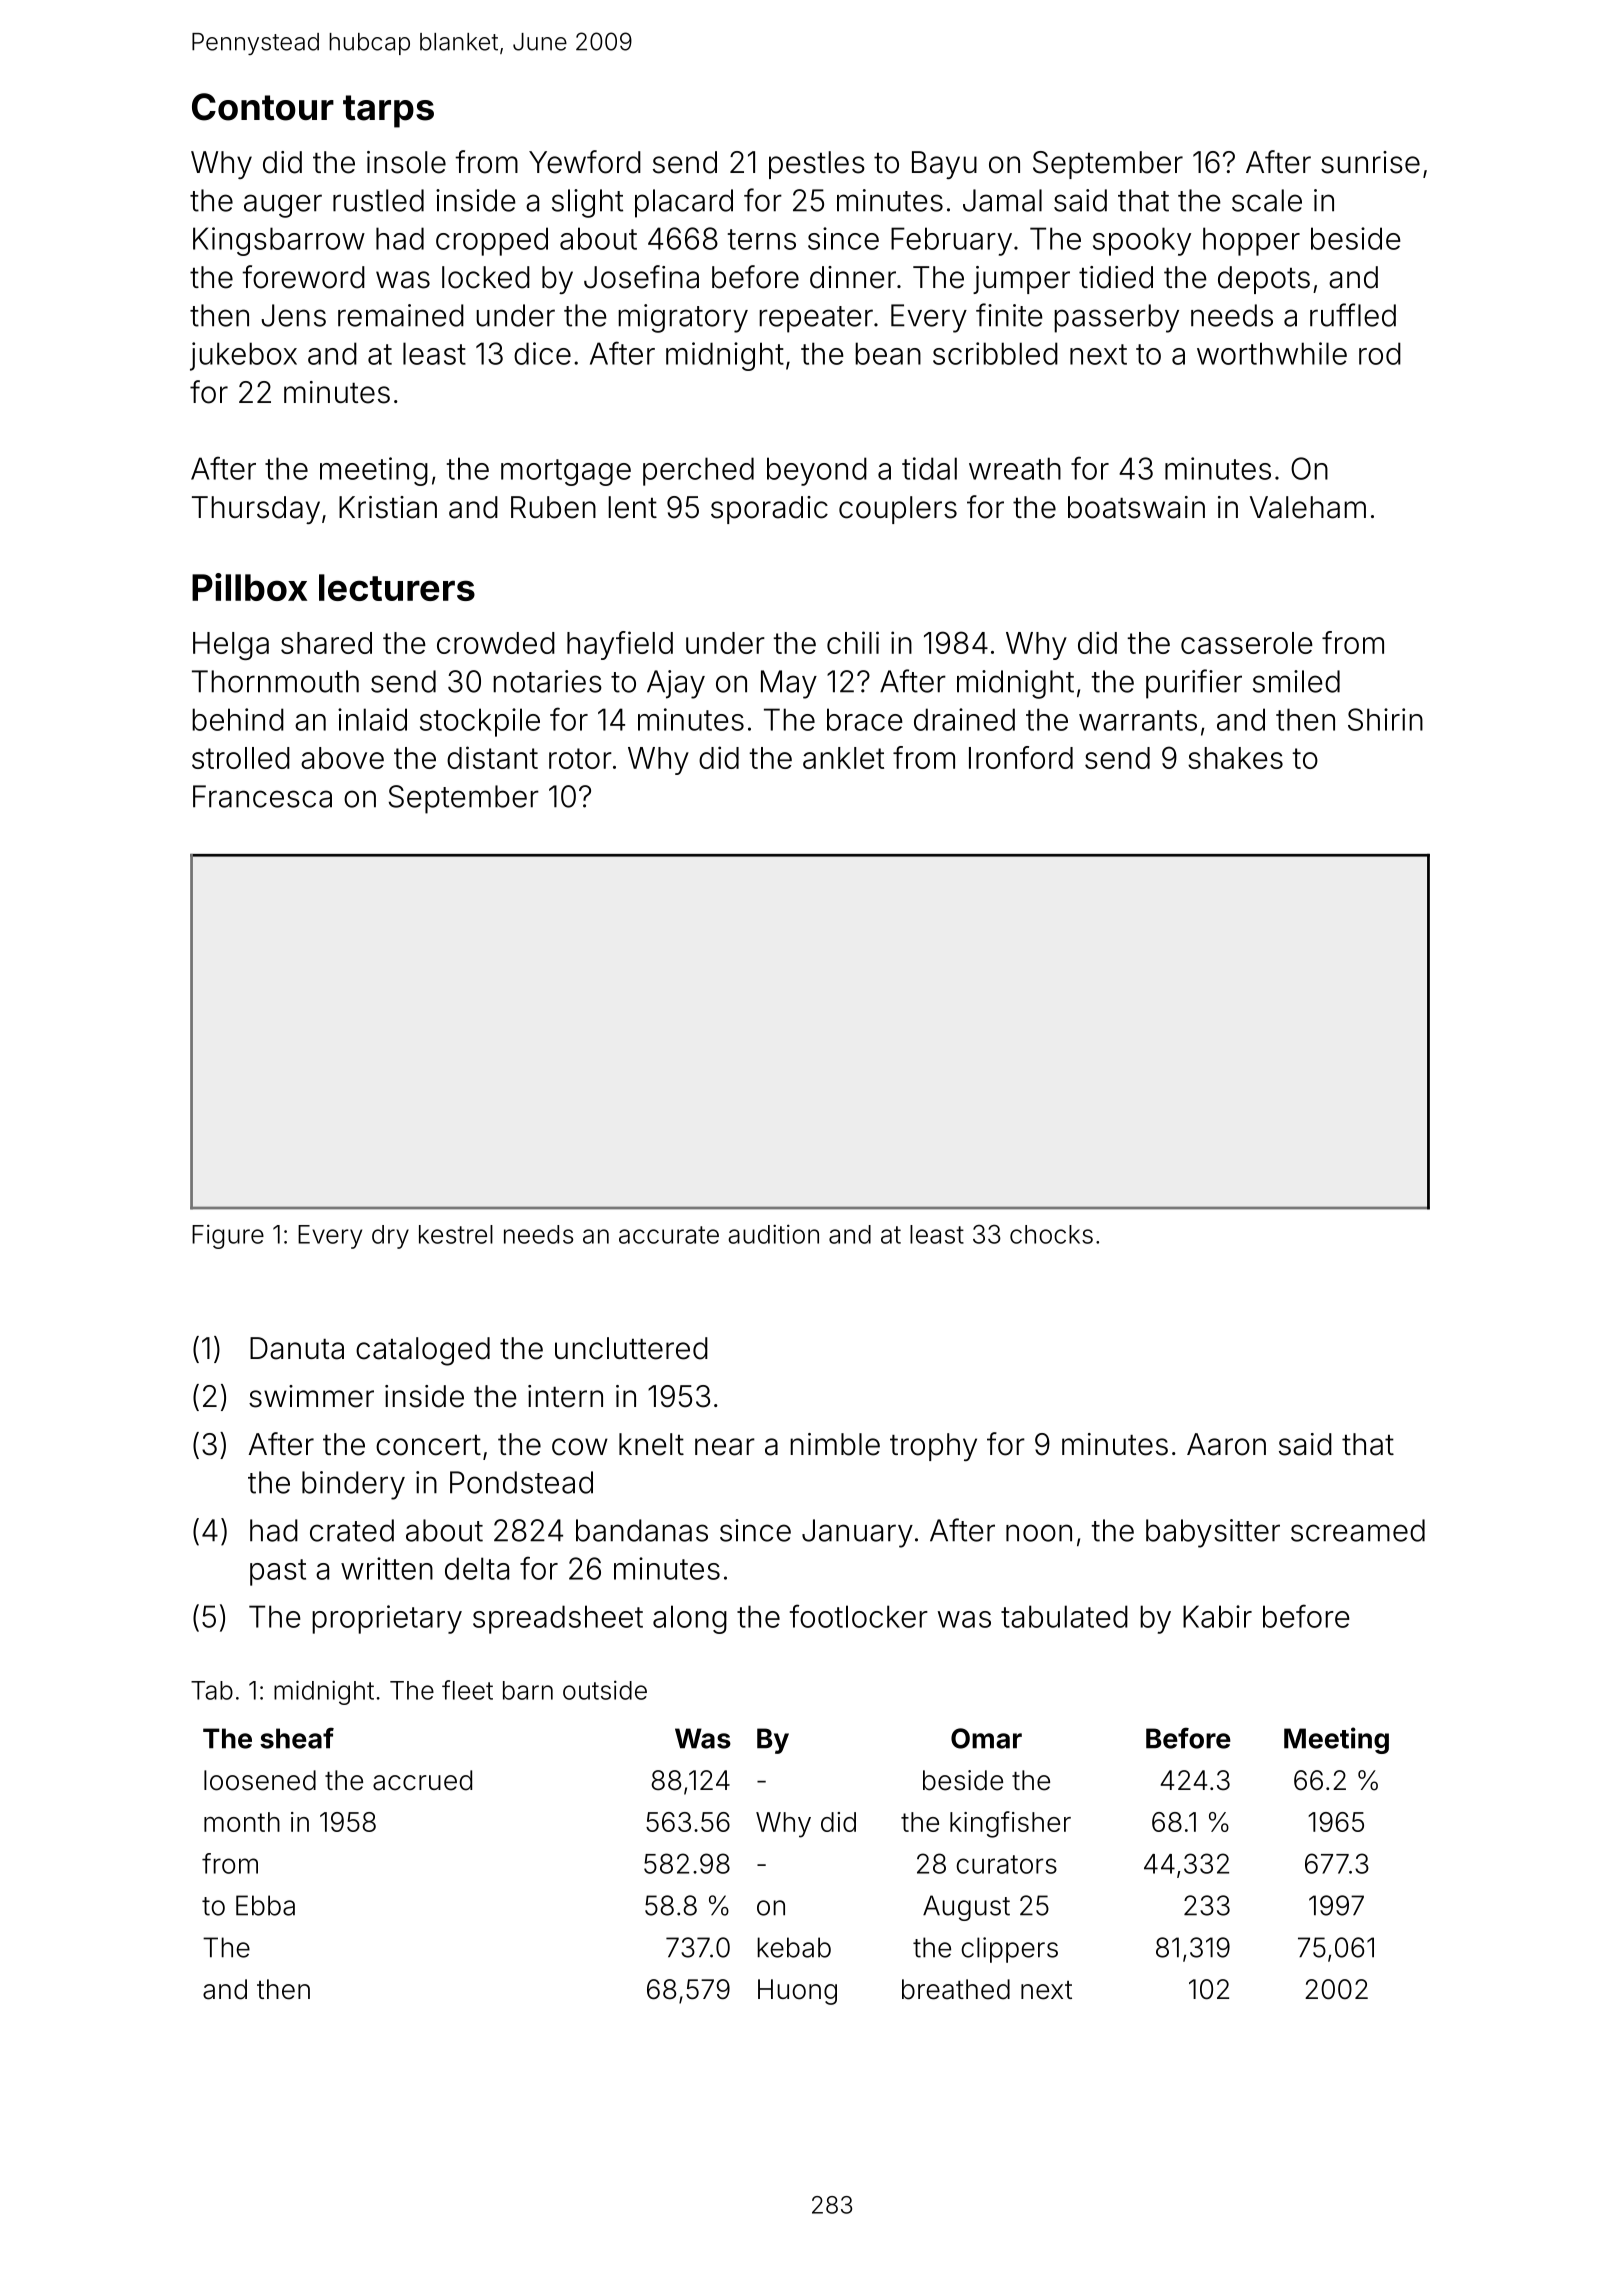 The height and width of the screenshot is (2292, 1620). What do you see at coordinates (1138, 720) in the screenshot?
I see `warrants` at bounding box center [1138, 720].
